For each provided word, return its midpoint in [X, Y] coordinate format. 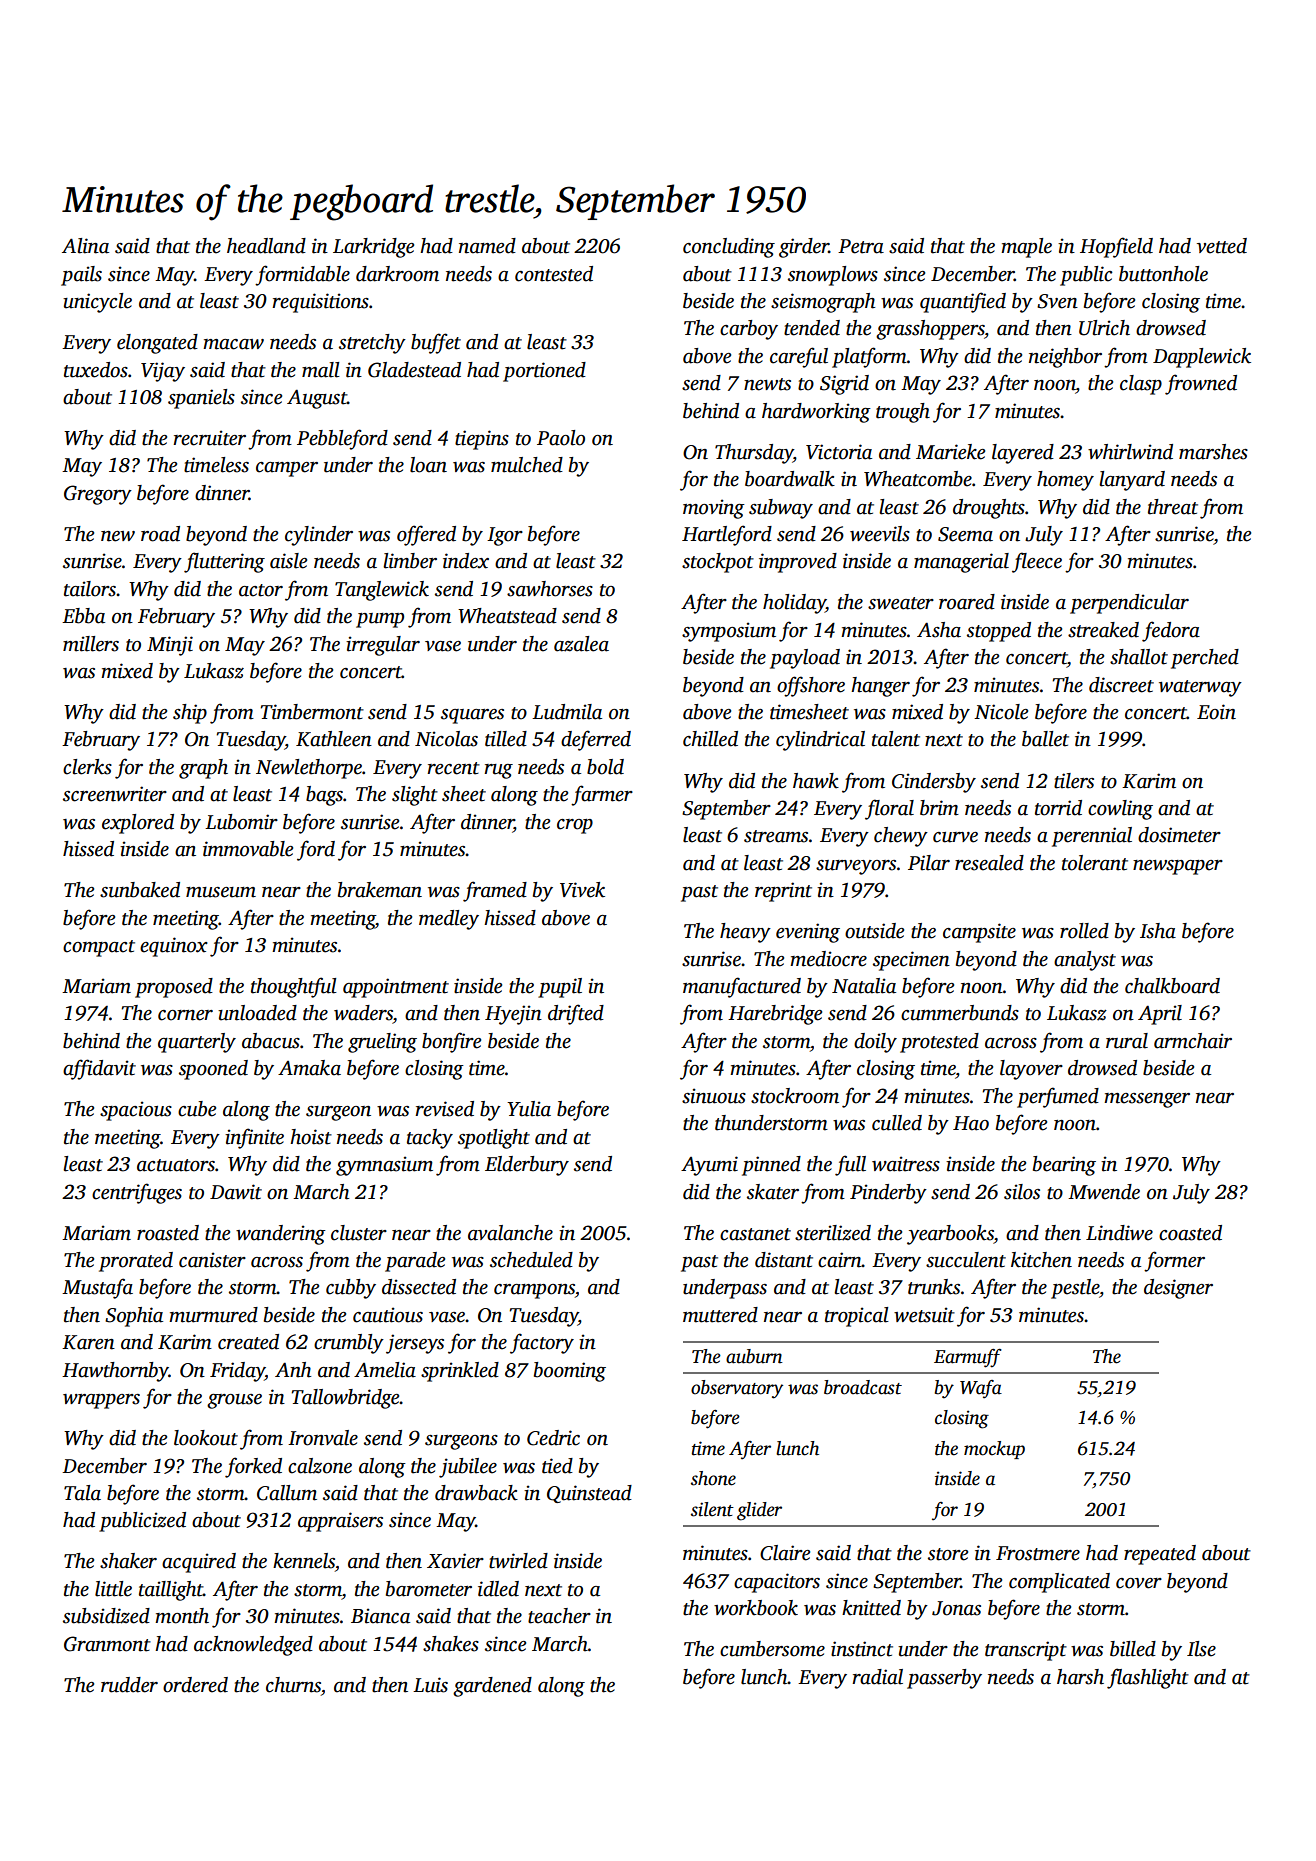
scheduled [531, 1260]
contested [554, 274]
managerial [961, 563]
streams [776, 836]
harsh [1080, 1677]
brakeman [380, 890]
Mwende [1104, 1192]
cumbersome [772, 1649]
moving [714, 509]
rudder [129, 1685]
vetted [1222, 246]
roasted [168, 1233]
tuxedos [96, 370]
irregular [383, 646]
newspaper [1178, 867]
